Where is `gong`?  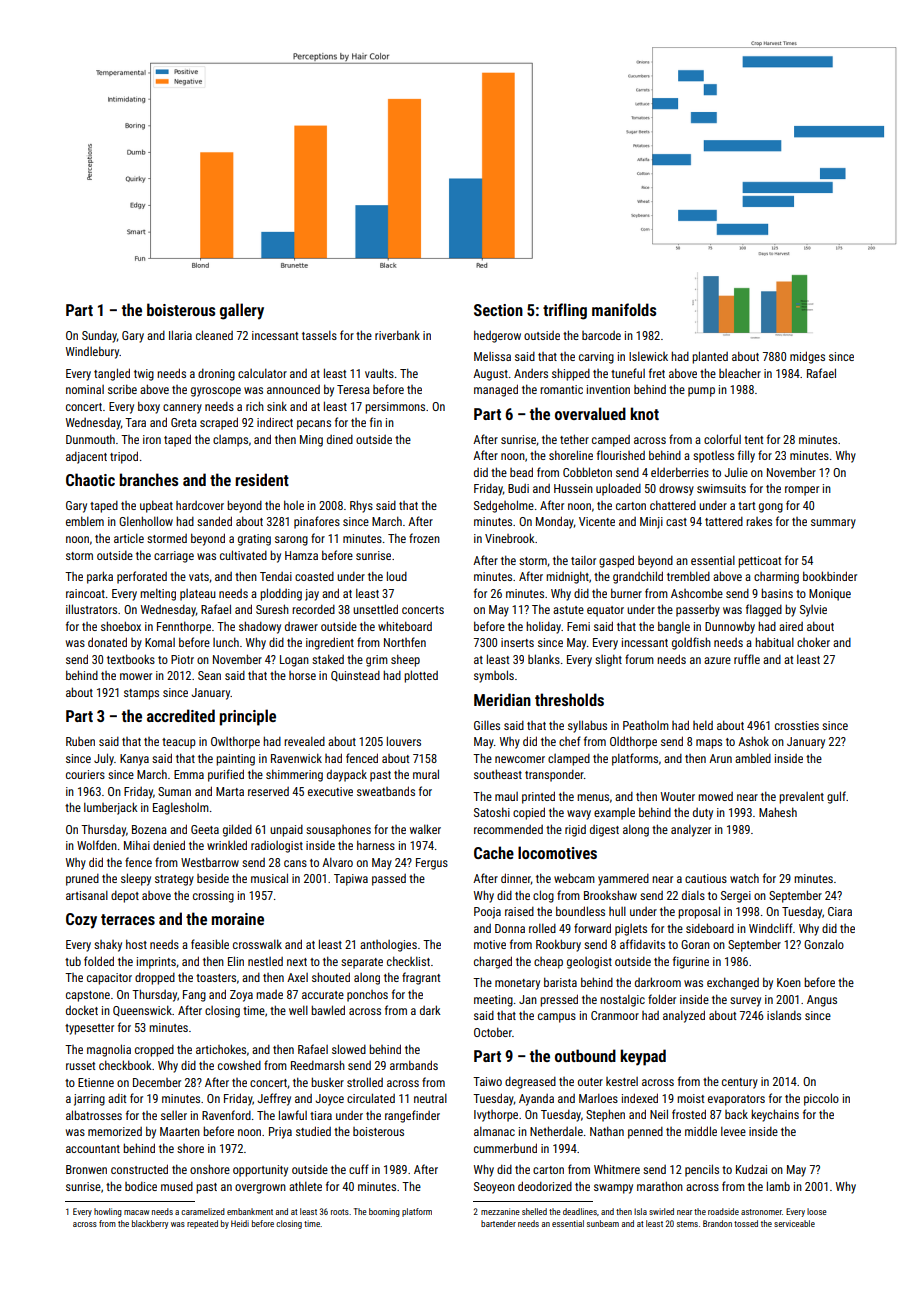
gong is located at coordinates (771, 508).
